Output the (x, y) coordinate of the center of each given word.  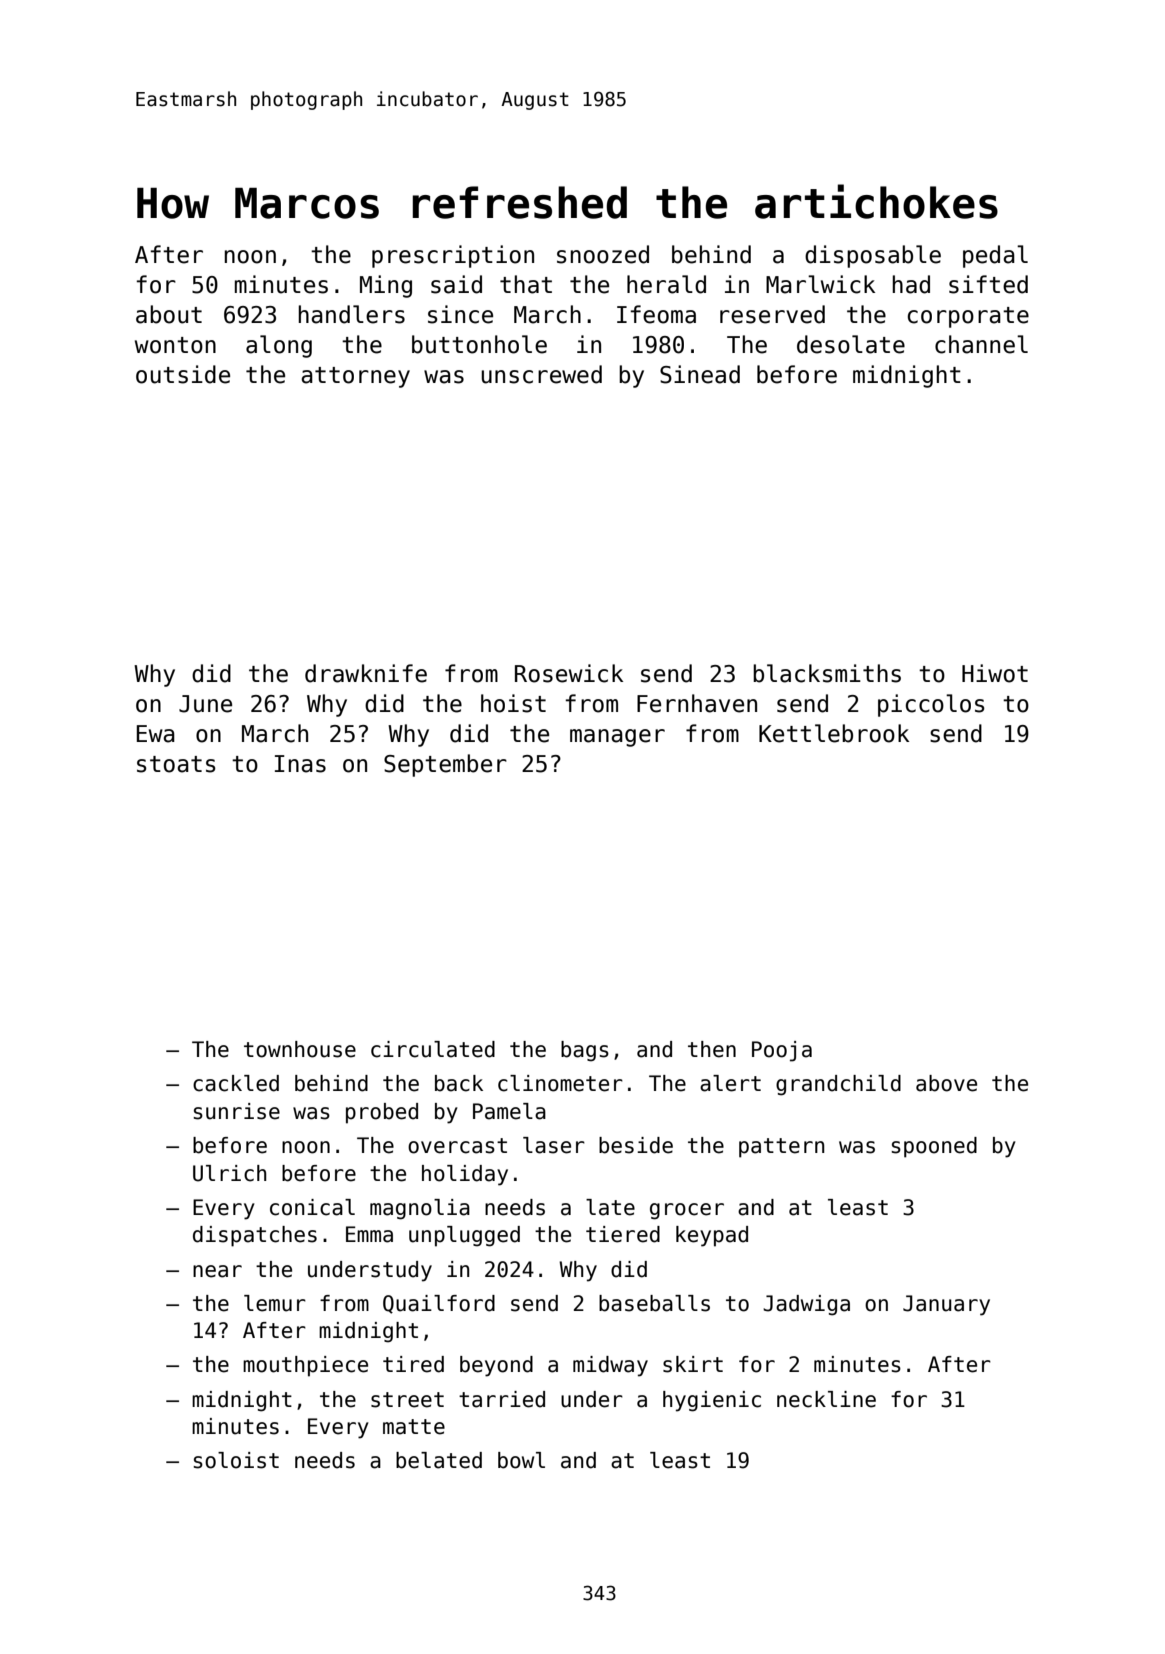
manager (617, 738)
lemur (275, 1303)
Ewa (156, 734)
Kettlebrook (834, 733)
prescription (453, 256)
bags (585, 1051)
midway (610, 1366)
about (169, 314)
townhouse (300, 1049)
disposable (873, 256)
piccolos (931, 705)
